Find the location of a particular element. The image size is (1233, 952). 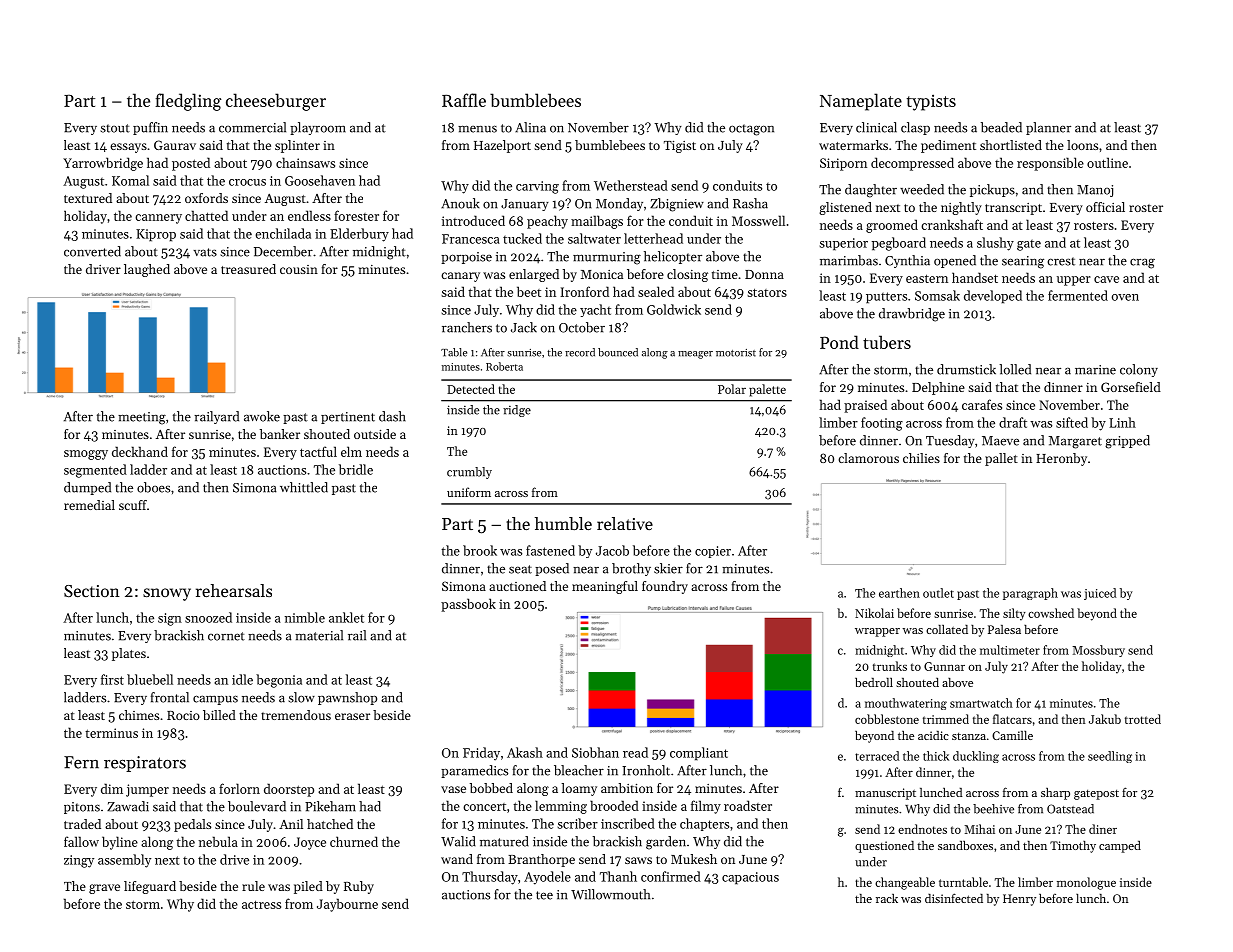

Nameplate is located at coordinates (861, 102).
